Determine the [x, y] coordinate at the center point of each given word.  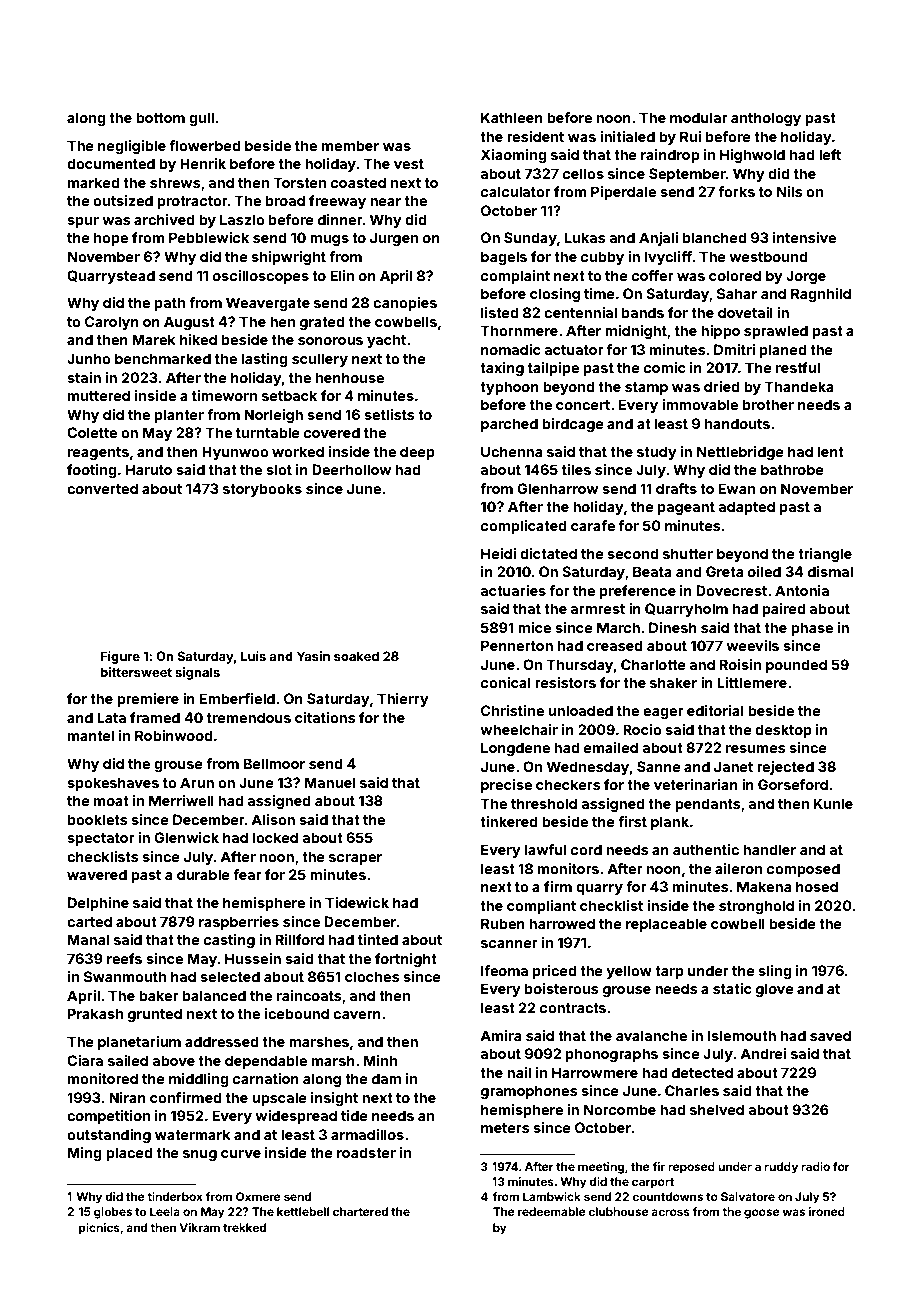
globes [113, 1213]
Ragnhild [821, 295]
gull [201, 119]
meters [505, 1128]
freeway [337, 202]
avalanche [651, 1035]
